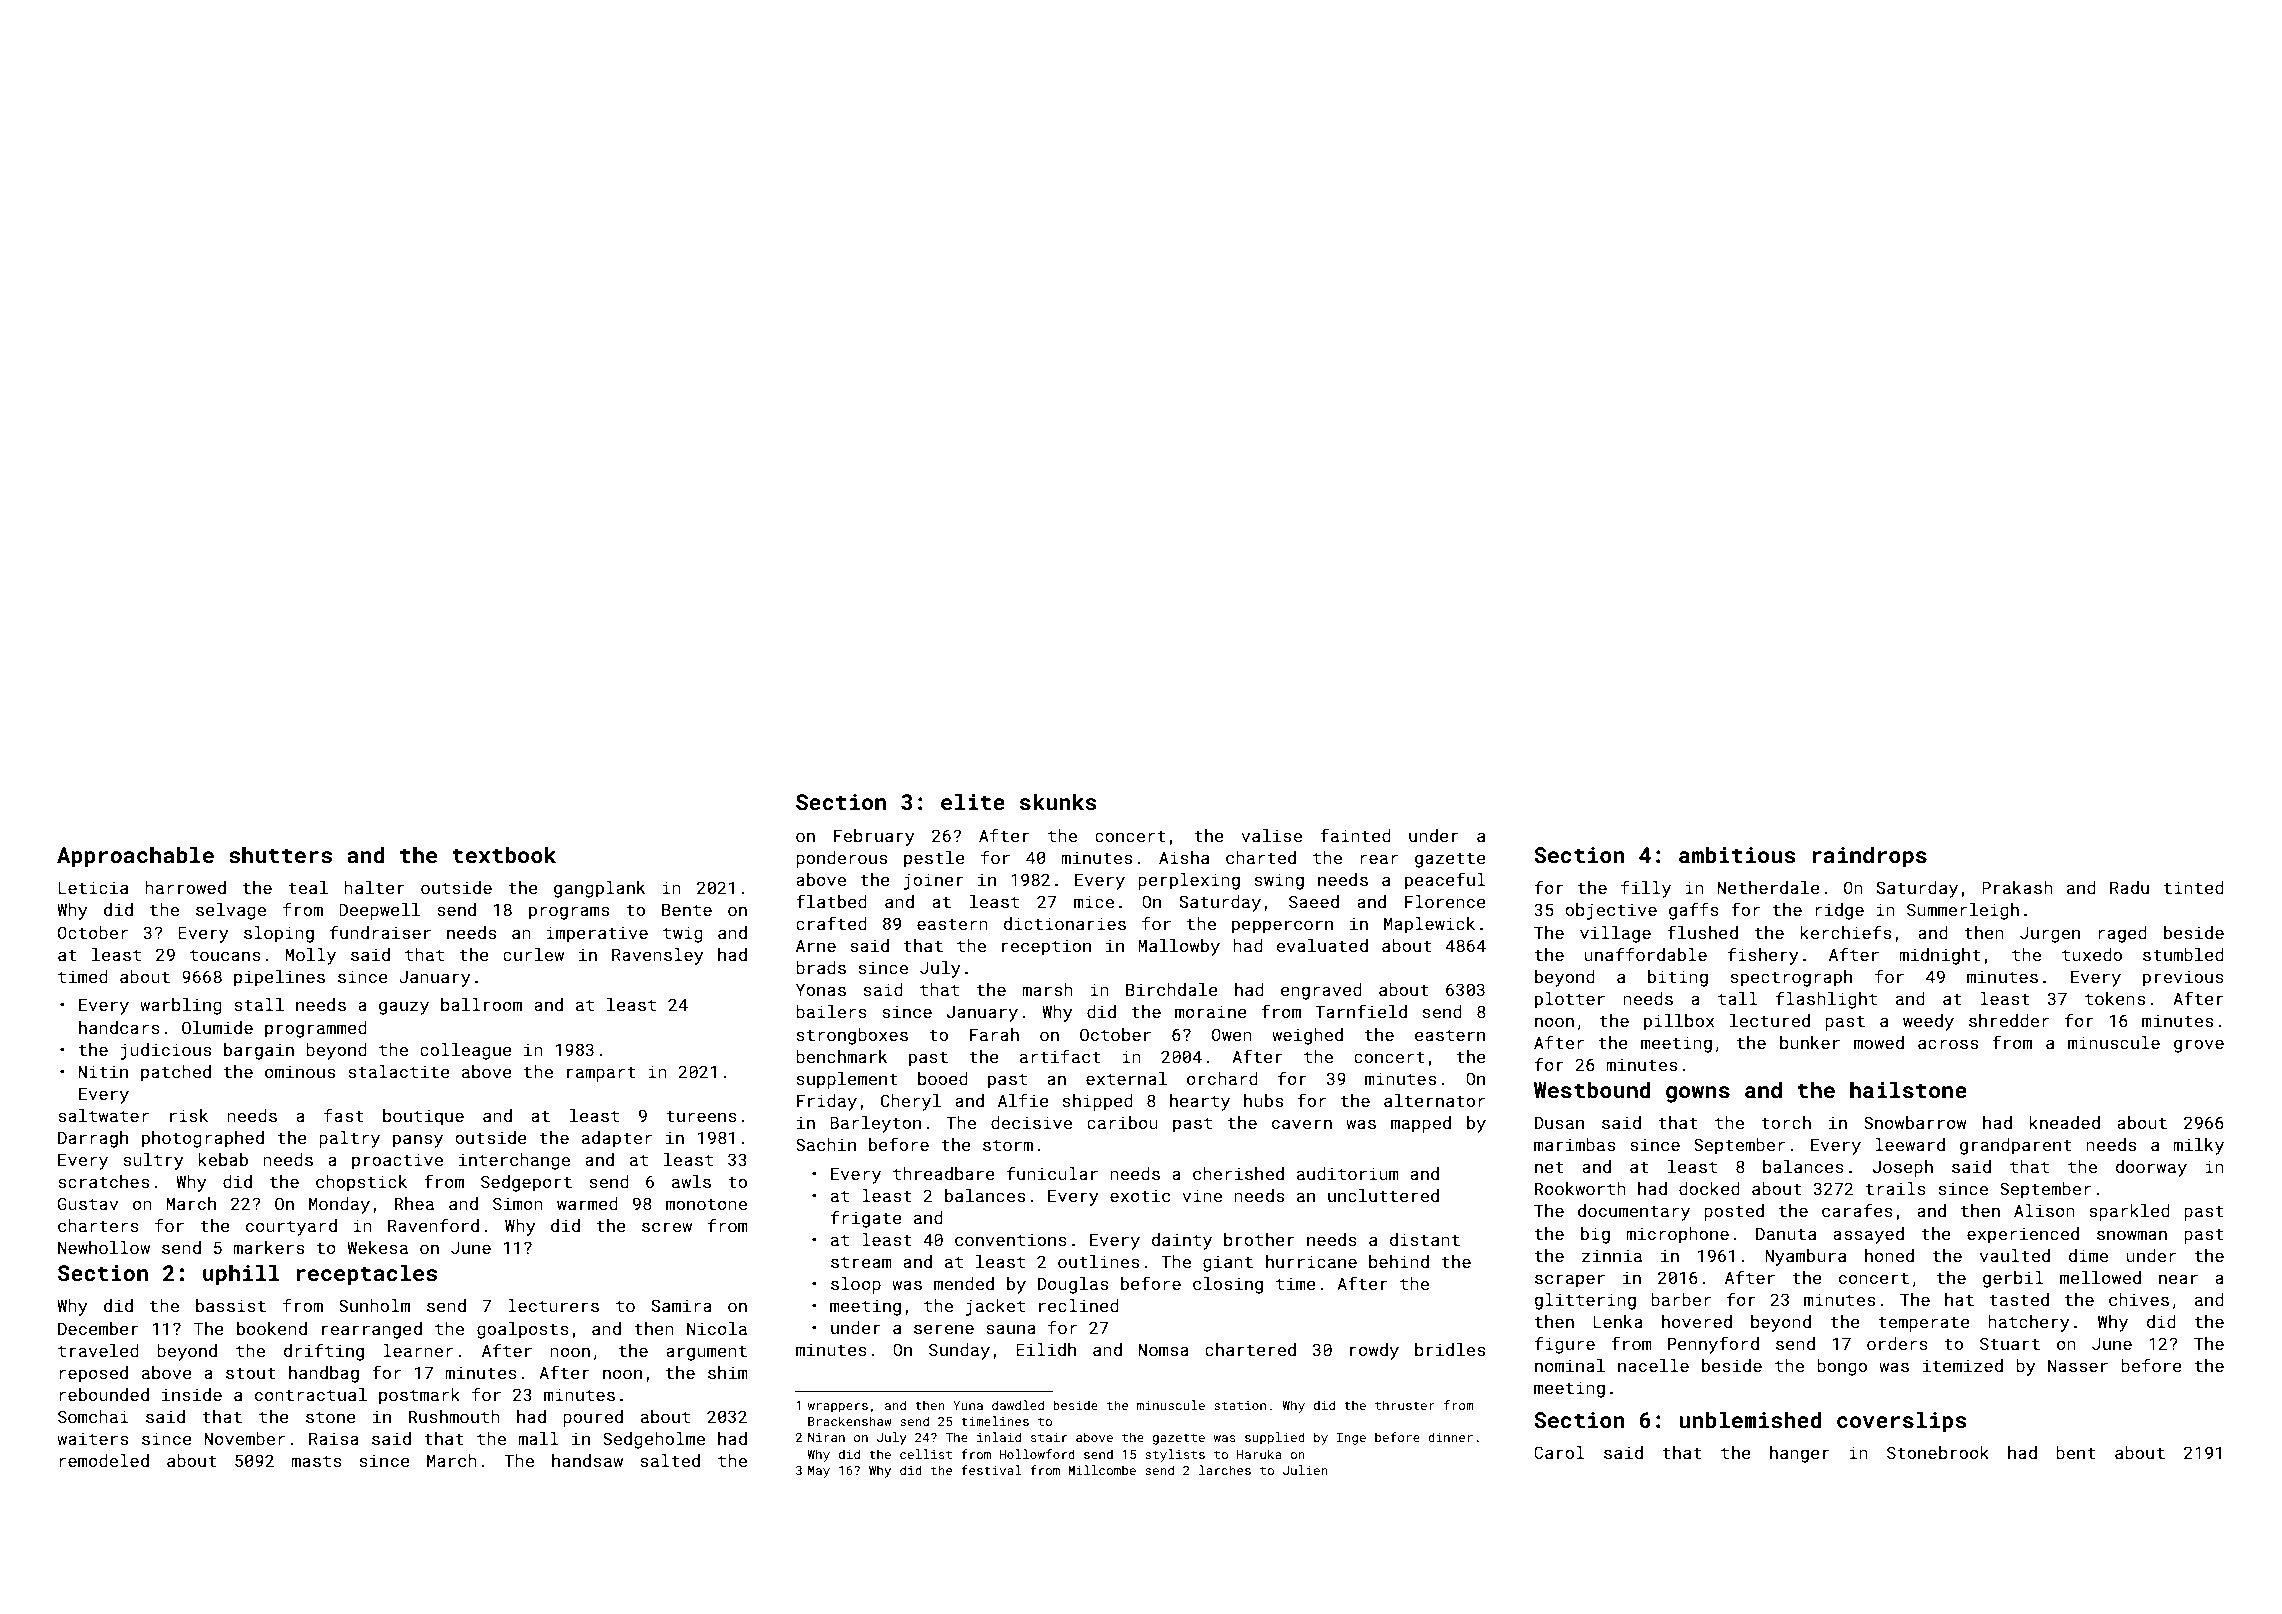  What do you see at coordinates (973, 801) in the screenshot?
I see `elite` at bounding box center [973, 801].
